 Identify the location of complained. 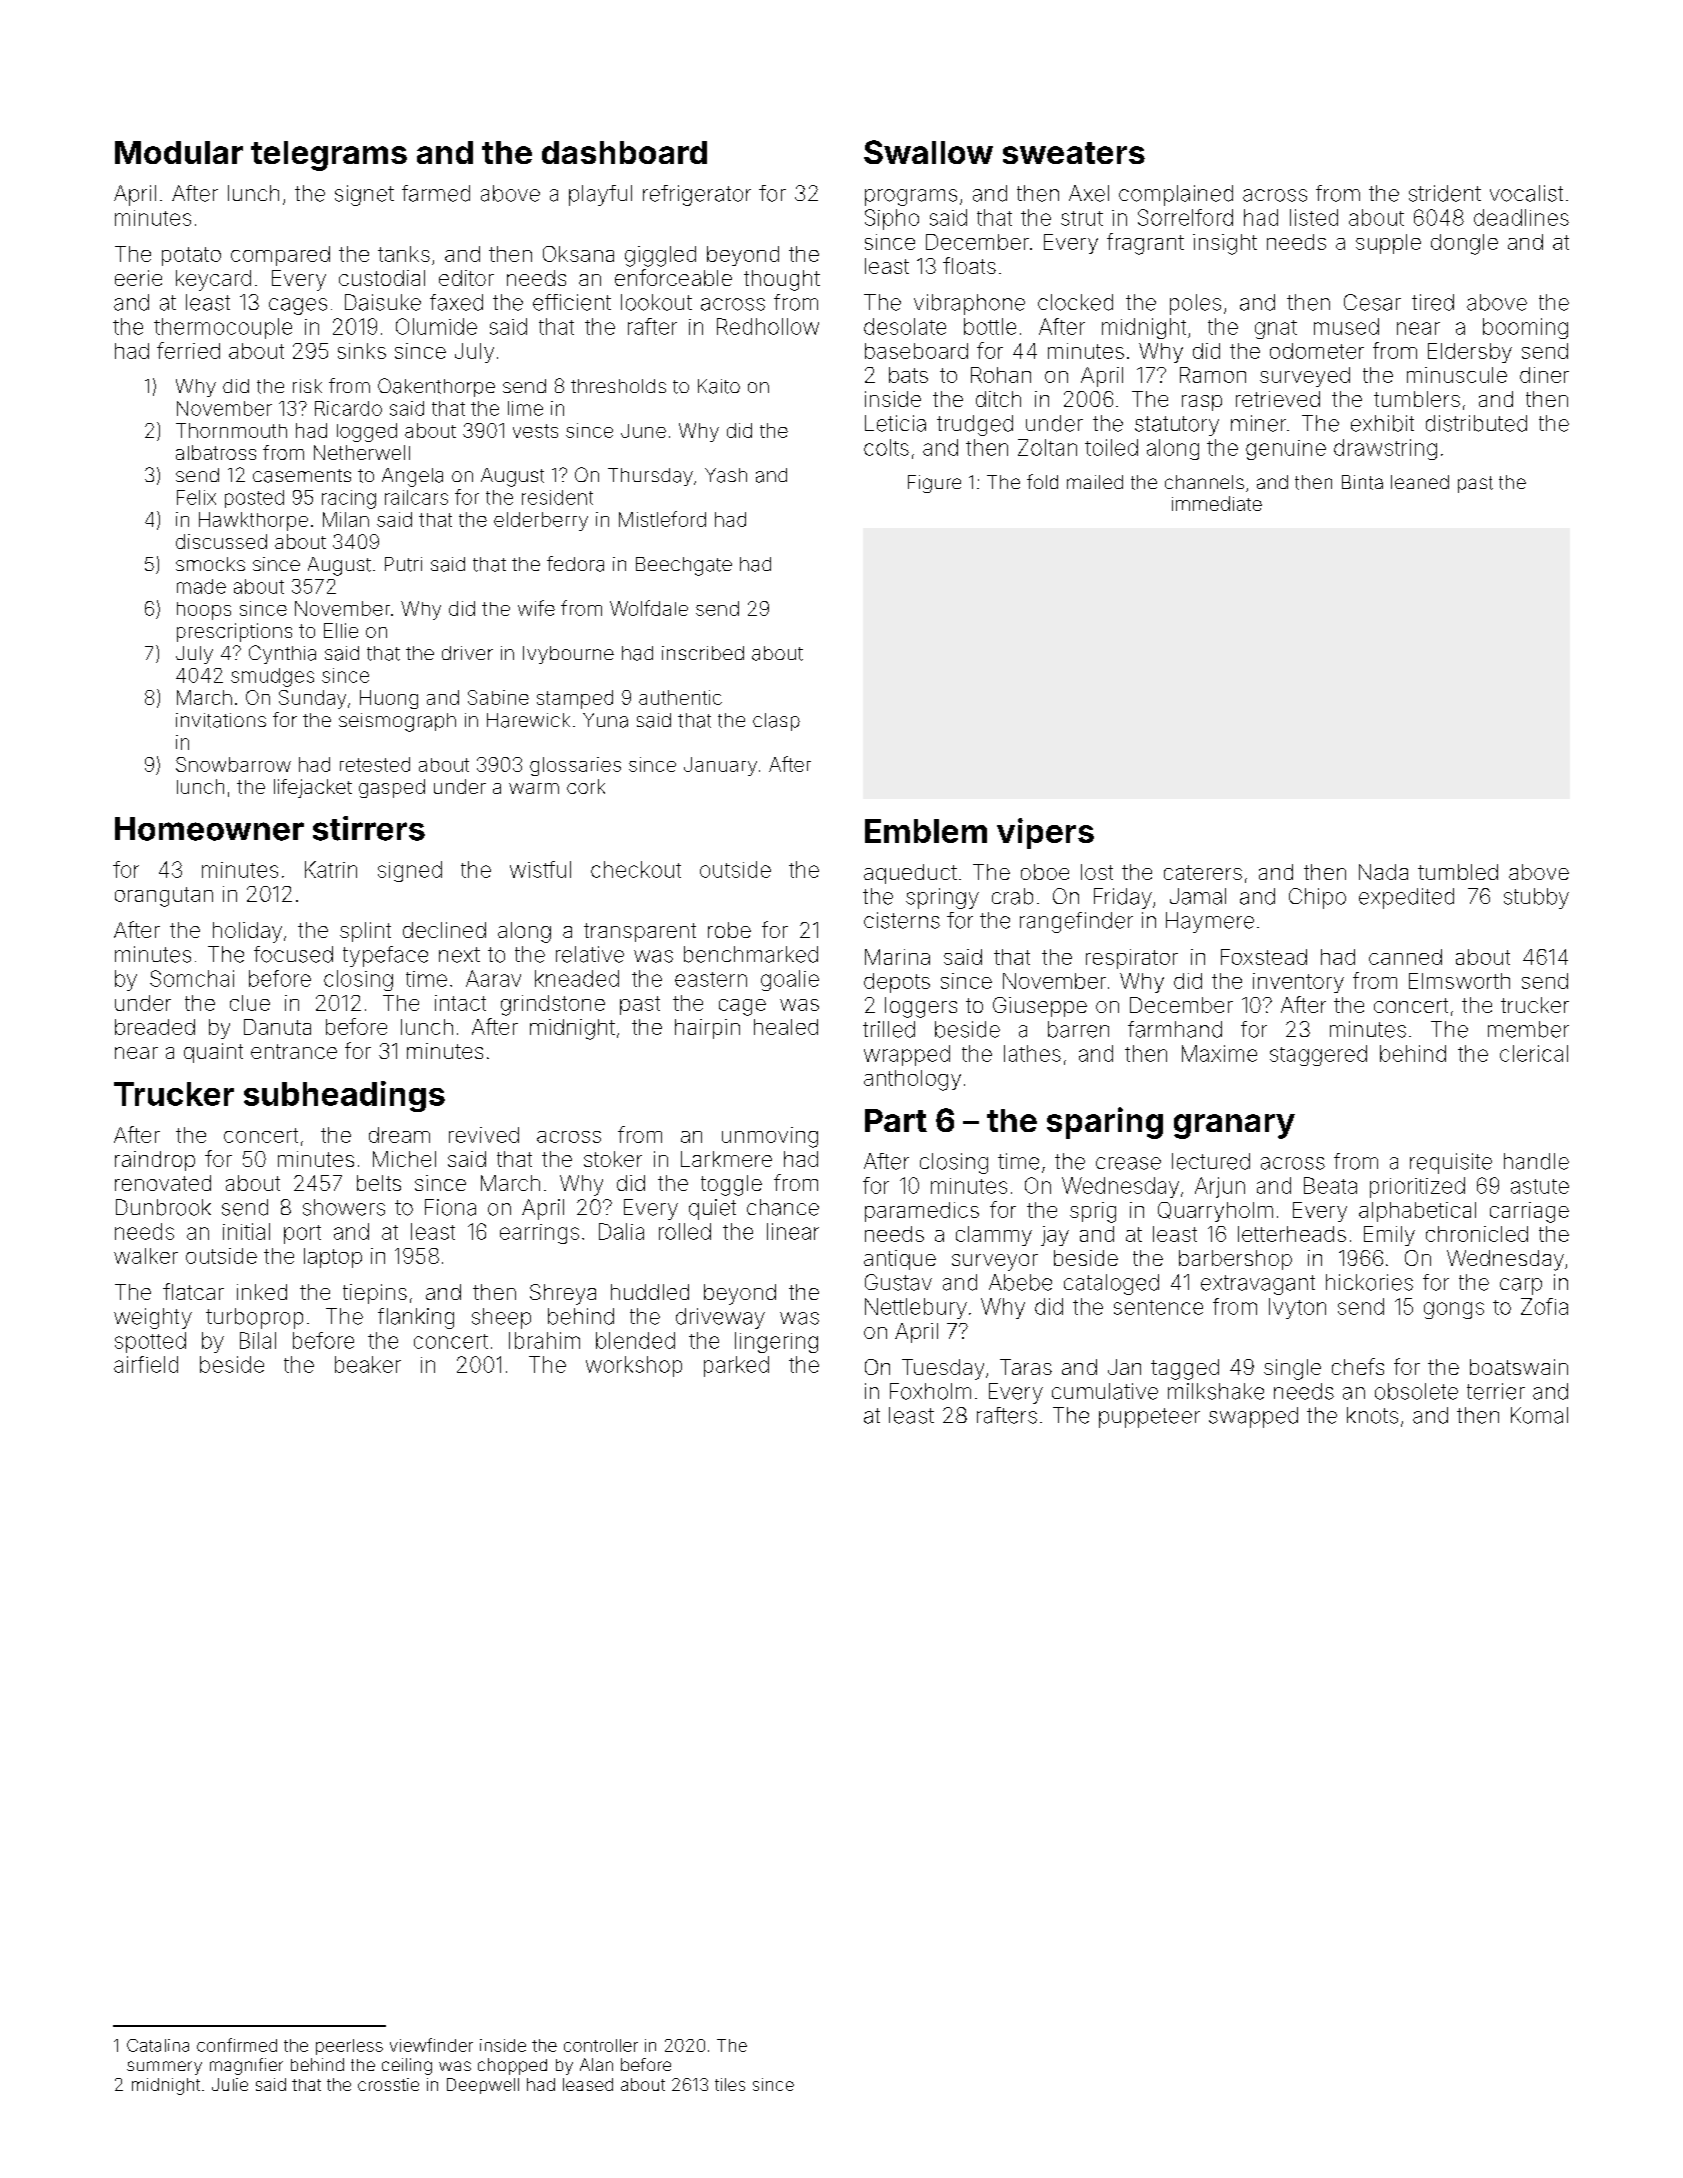
(1176, 195).
